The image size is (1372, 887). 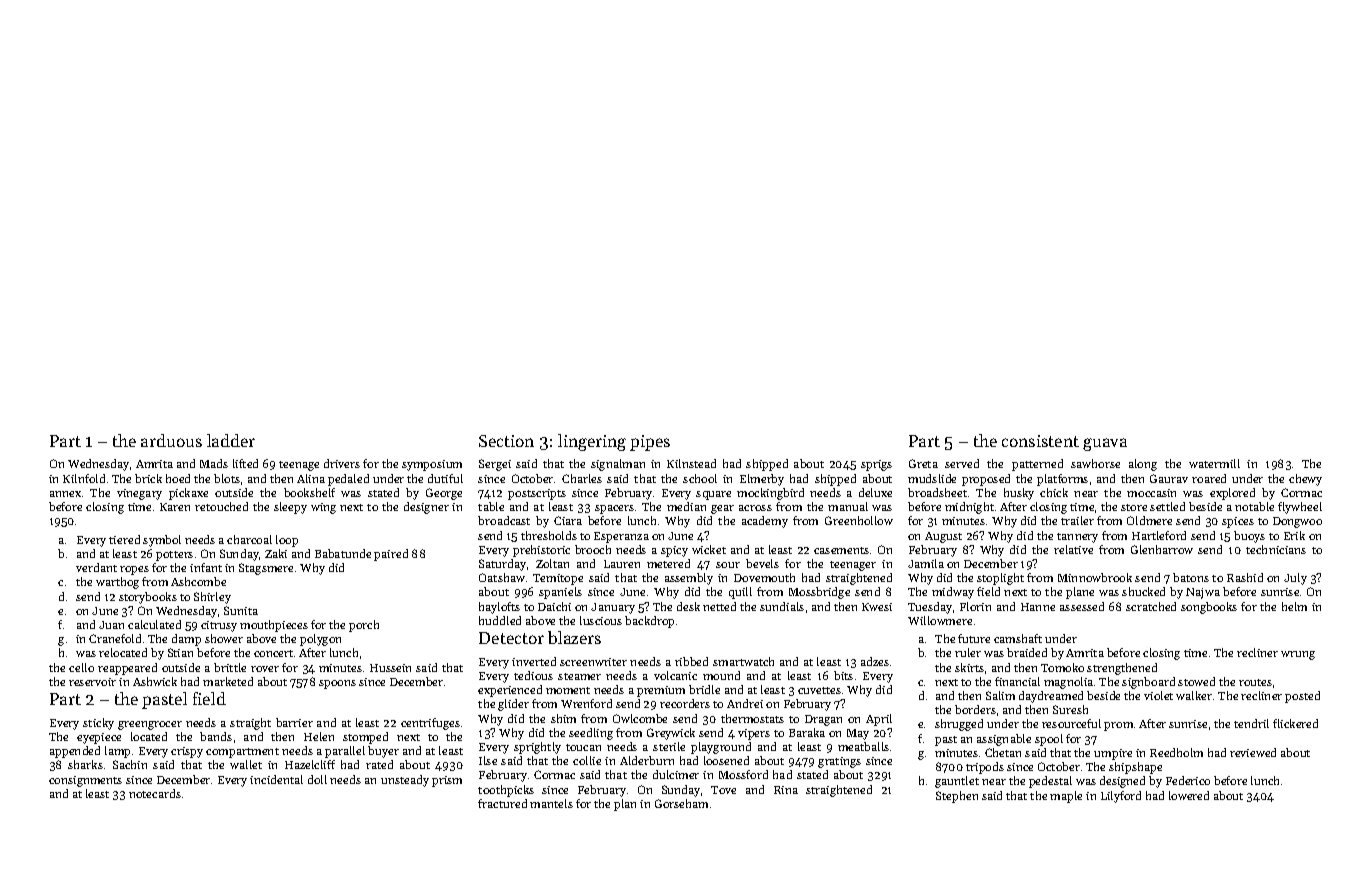 What do you see at coordinates (155, 793) in the image?
I see `notecards` at bounding box center [155, 793].
